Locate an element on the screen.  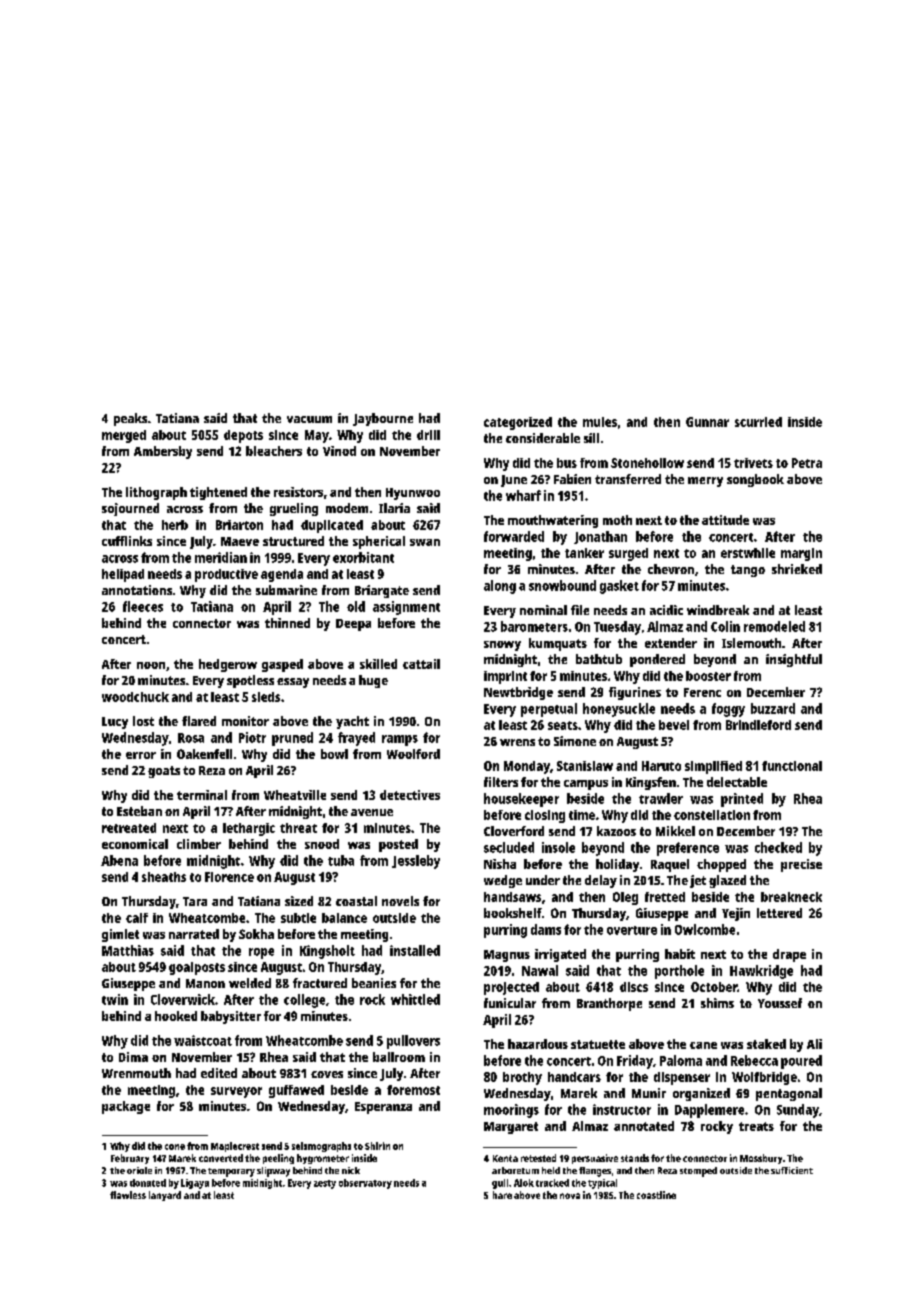
habit is located at coordinates (680, 954).
